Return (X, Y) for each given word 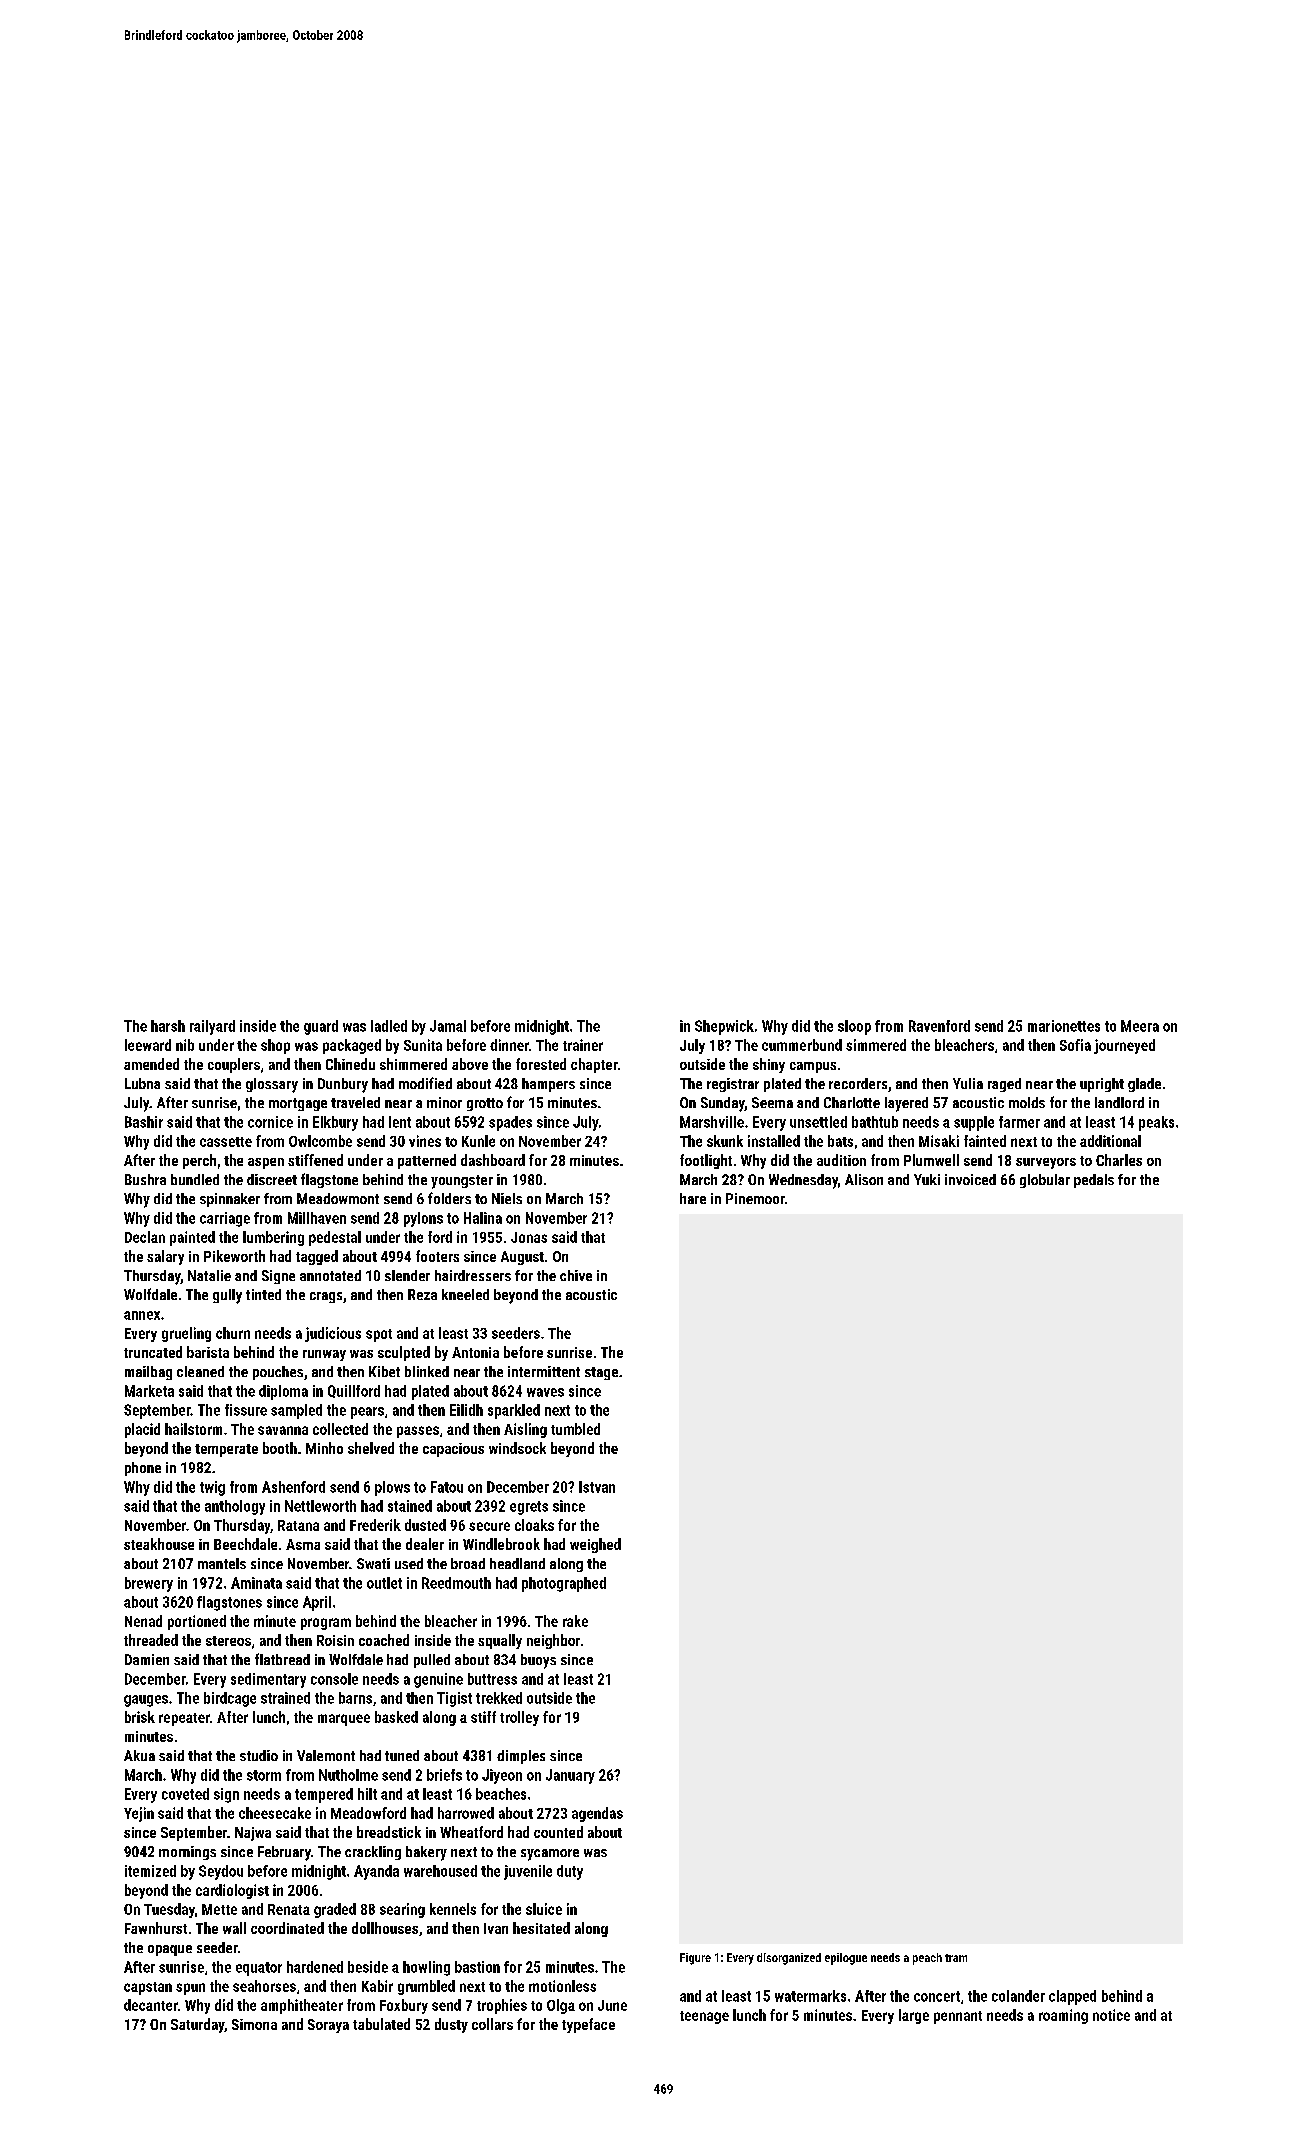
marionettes (1064, 1026)
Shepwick (724, 1027)
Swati (373, 1563)
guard (321, 1027)
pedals (1094, 1181)
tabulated (381, 2024)
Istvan (597, 1487)
